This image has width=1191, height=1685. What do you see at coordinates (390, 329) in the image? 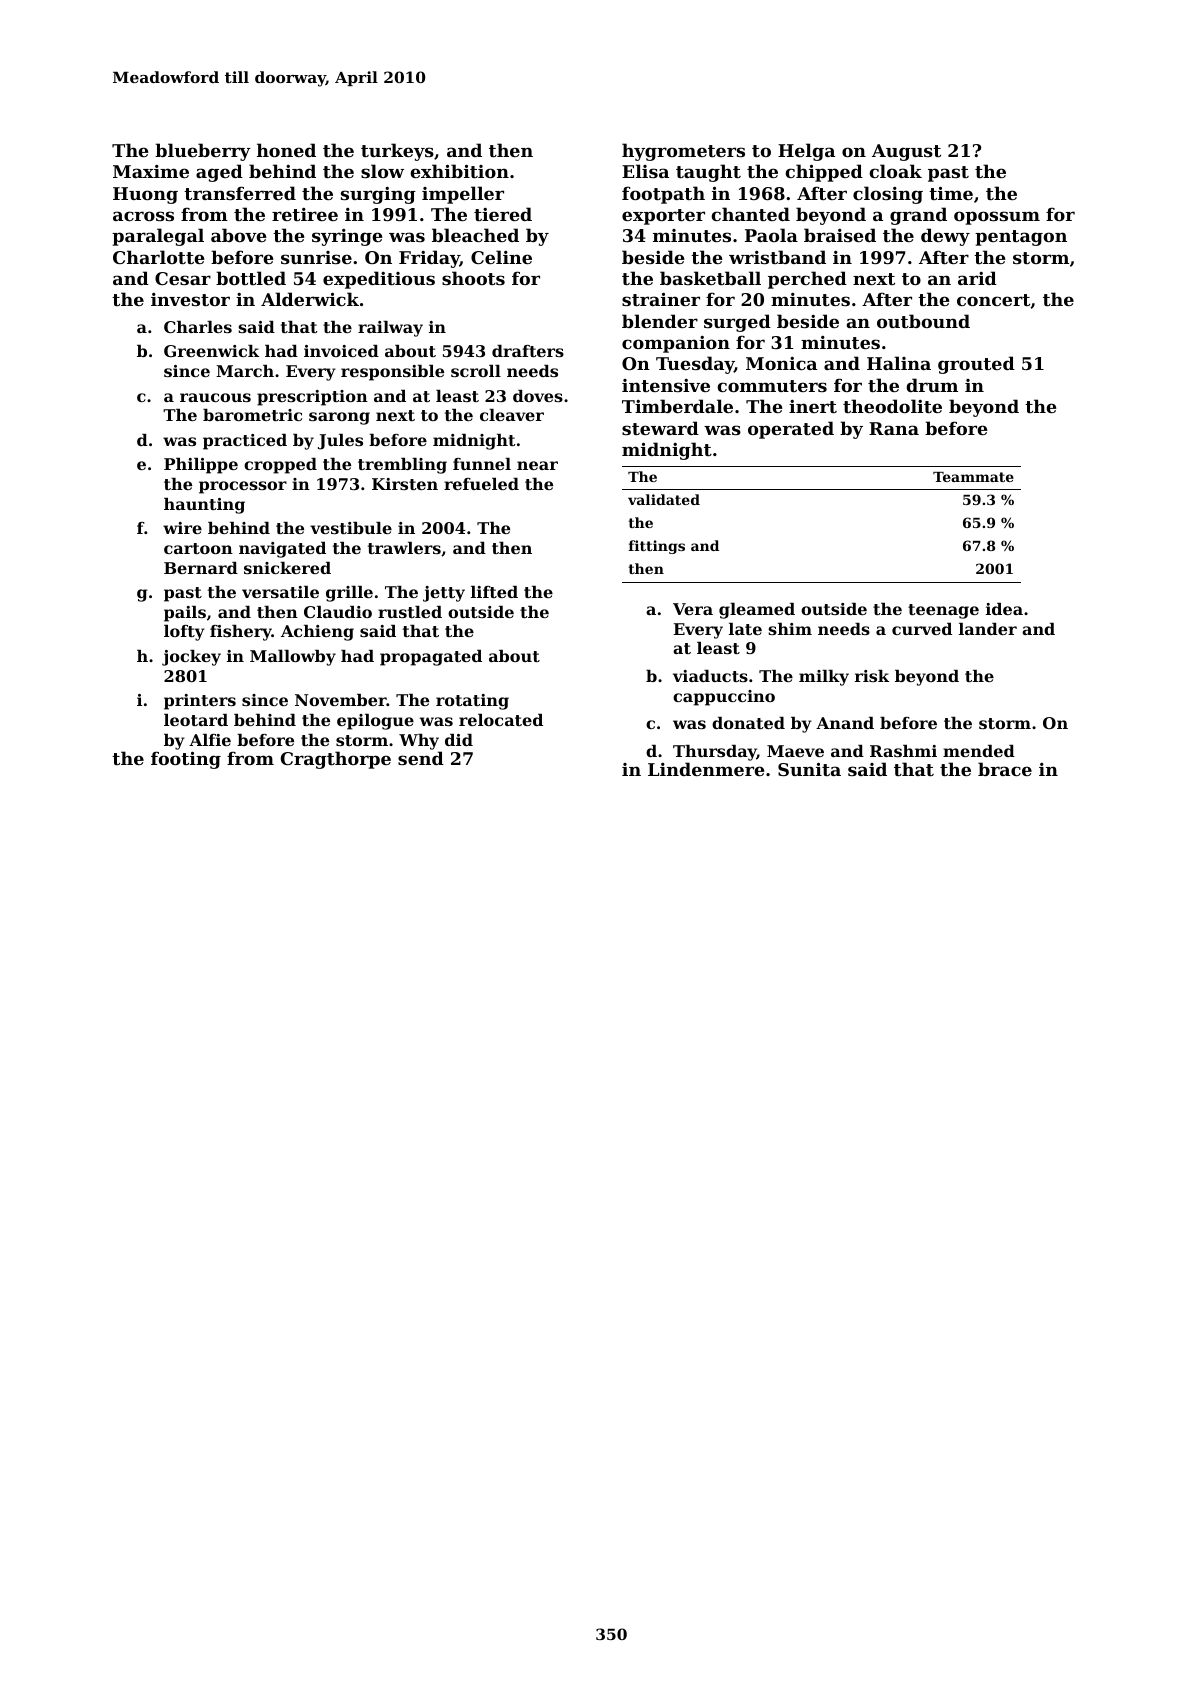
I see `railway` at bounding box center [390, 329].
